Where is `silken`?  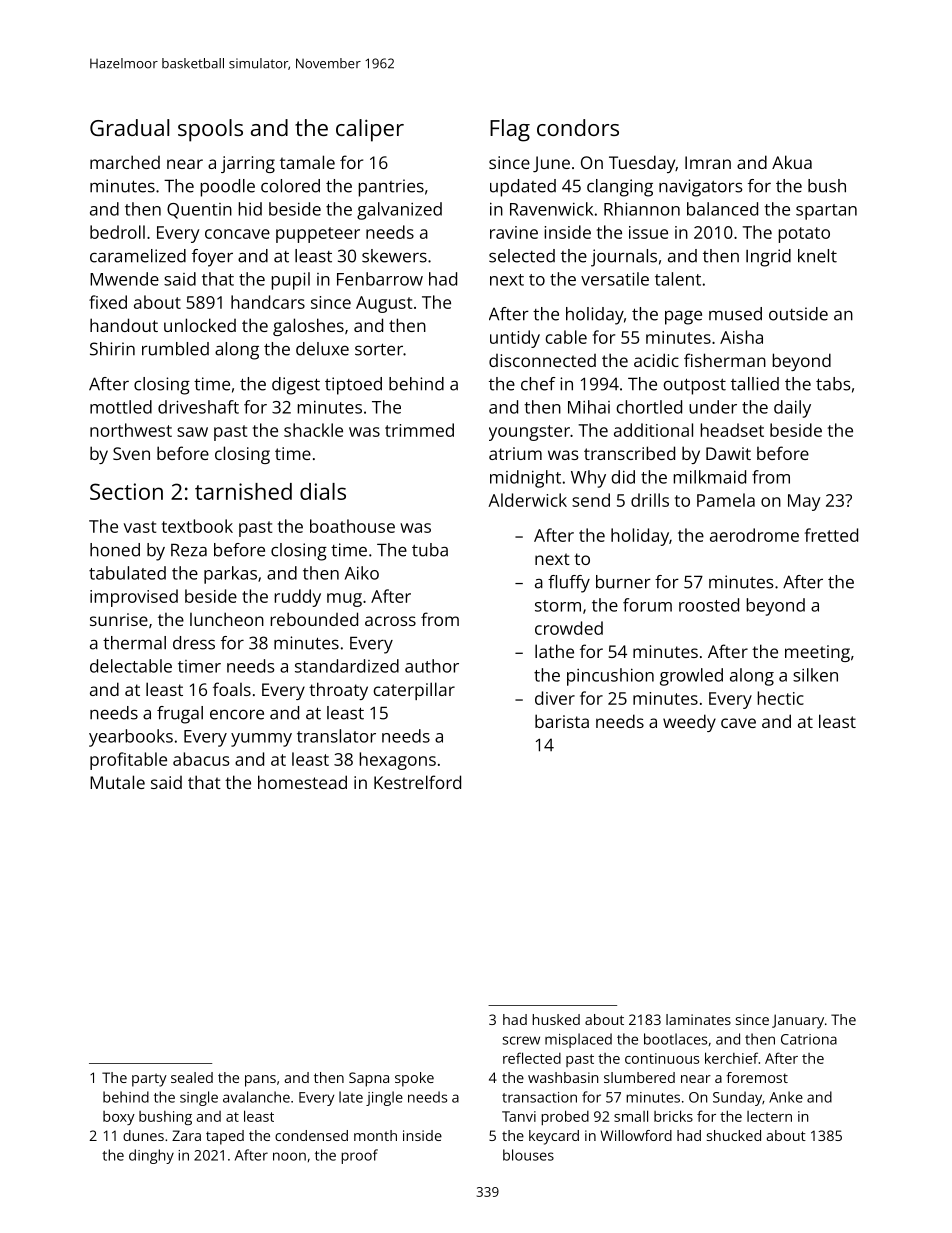
silken is located at coordinates (815, 675).
